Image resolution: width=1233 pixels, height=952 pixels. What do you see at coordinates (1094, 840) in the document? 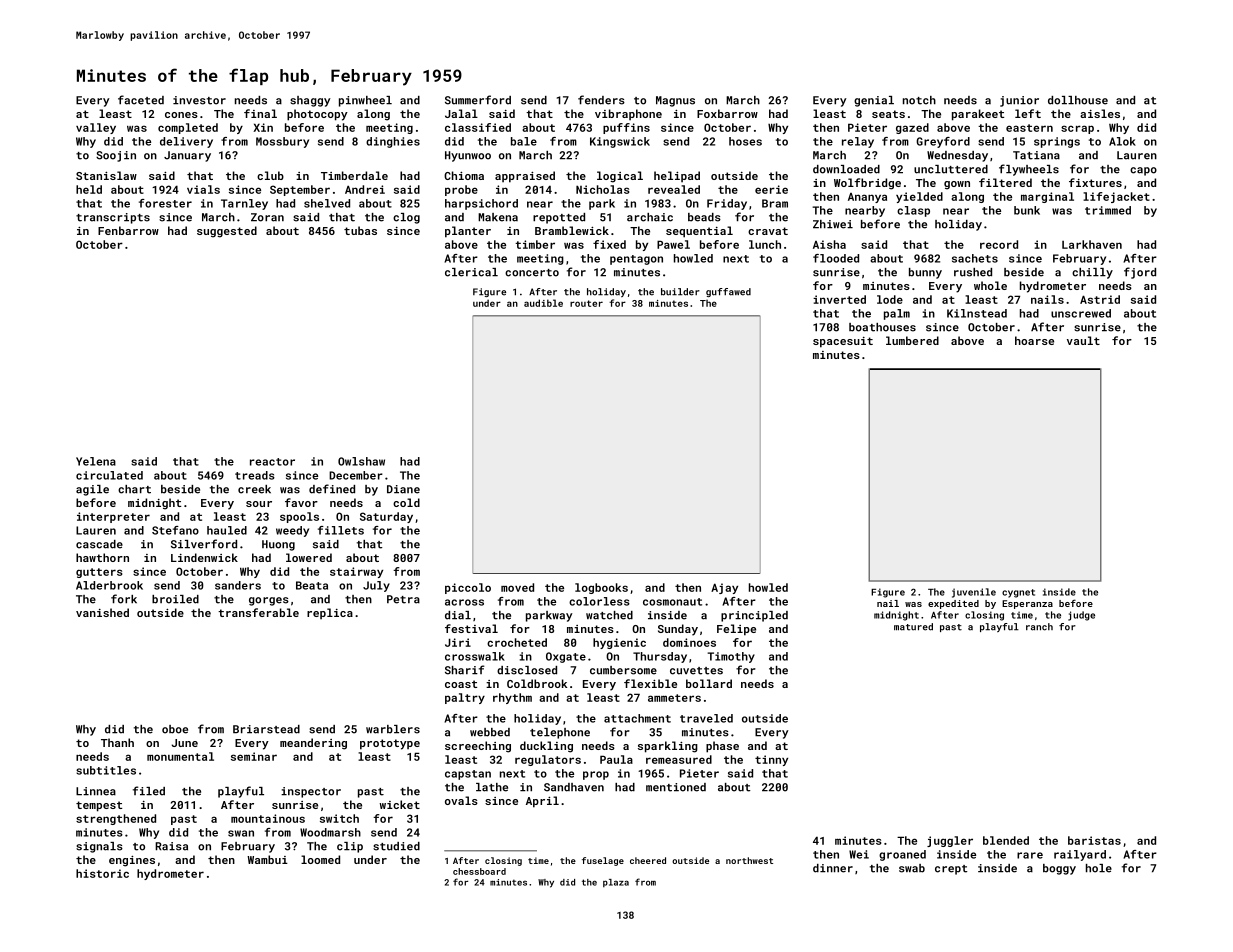
I see `baristas` at bounding box center [1094, 840].
